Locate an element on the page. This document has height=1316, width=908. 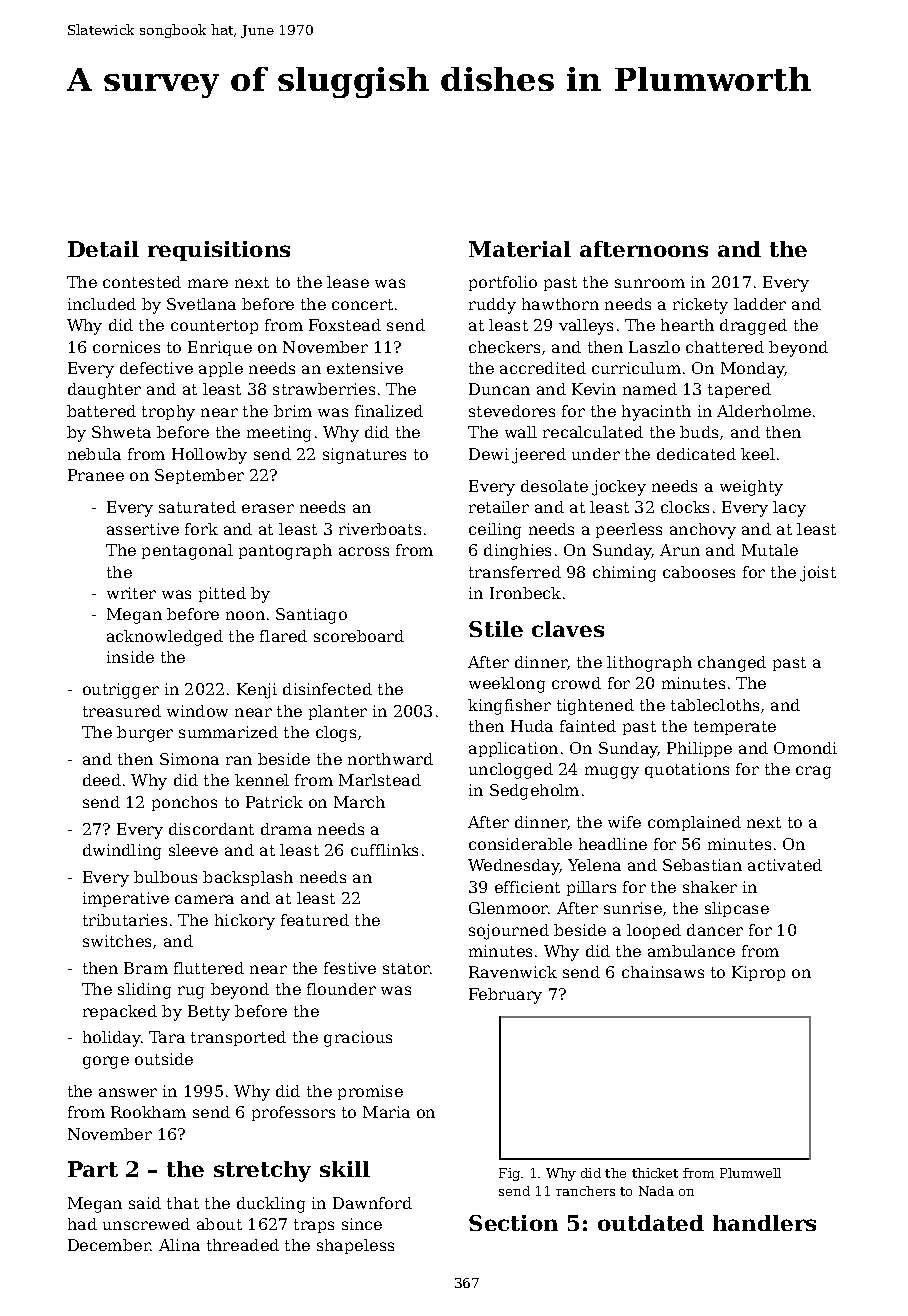
Kiprop is located at coordinates (758, 973).
